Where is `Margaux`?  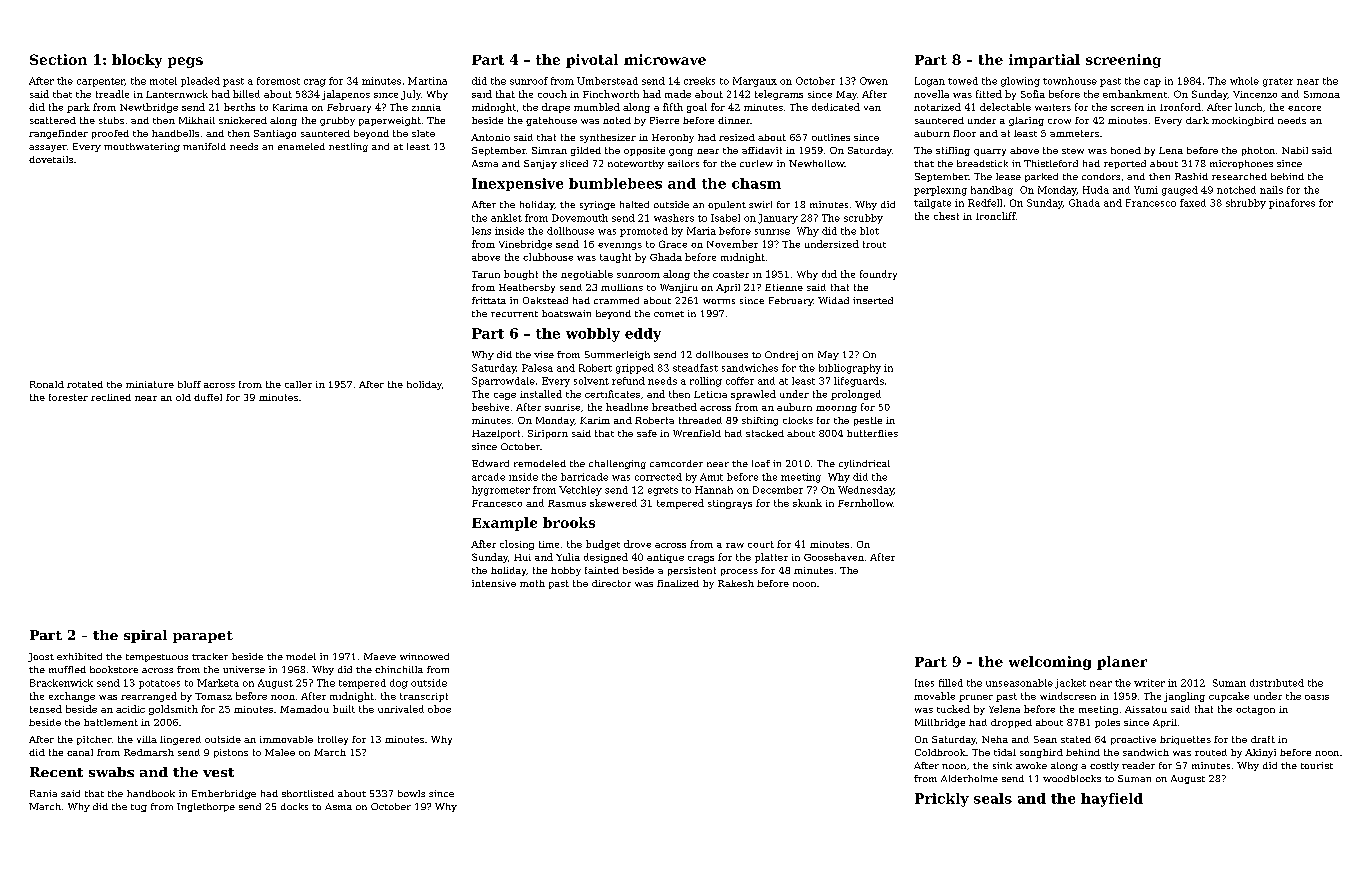 Margaux is located at coordinates (755, 82).
